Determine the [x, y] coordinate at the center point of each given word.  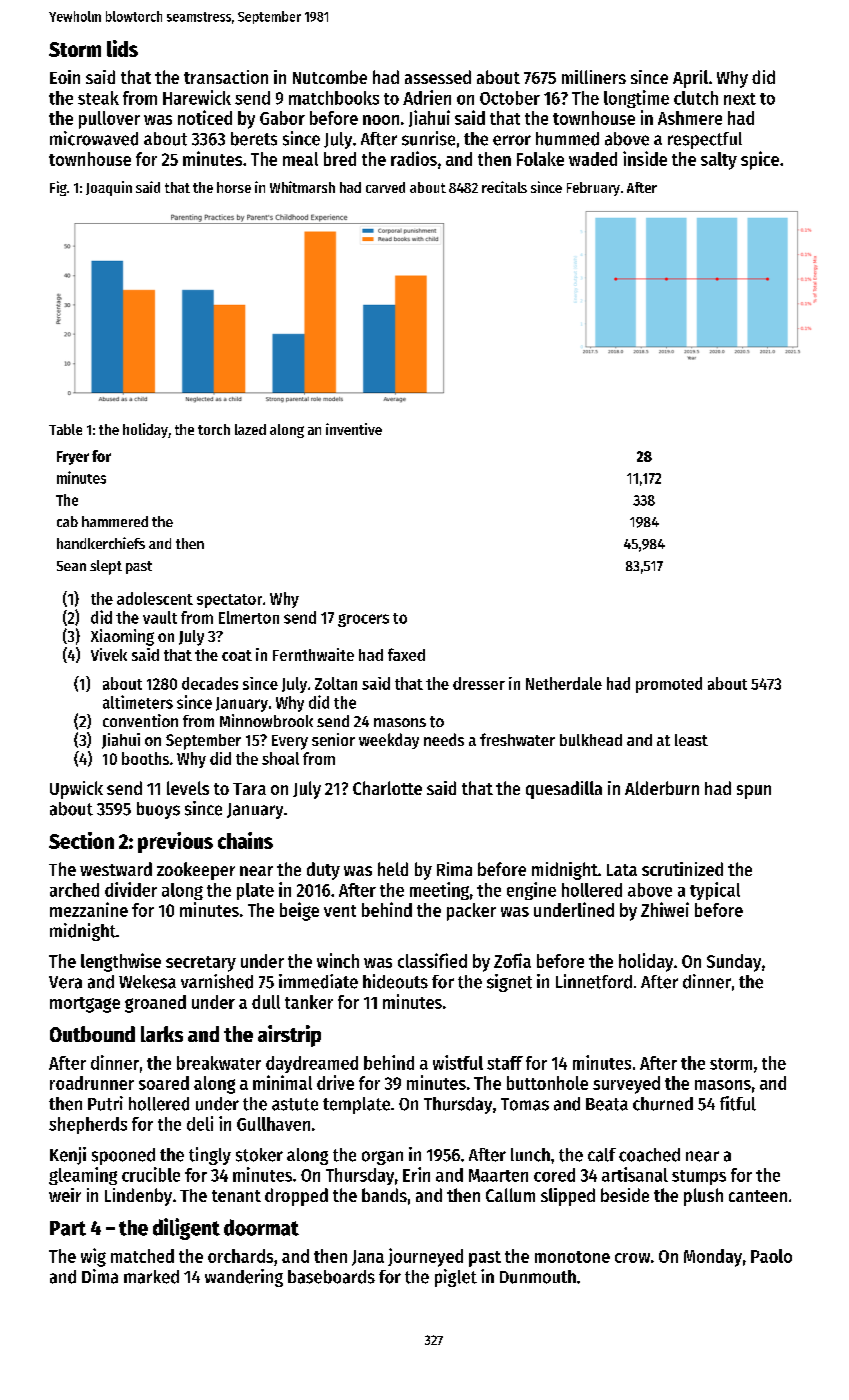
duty [323, 871]
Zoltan [336, 683]
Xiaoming [122, 637]
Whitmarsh [302, 187]
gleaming [83, 1176]
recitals [504, 187]
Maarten [498, 1175]
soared [164, 1083]
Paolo [771, 1256]
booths [145, 758]
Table [65, 429]
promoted [669, 685]
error [512, 140]
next [740, 99]
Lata [622, 870]
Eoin [65, 77]
